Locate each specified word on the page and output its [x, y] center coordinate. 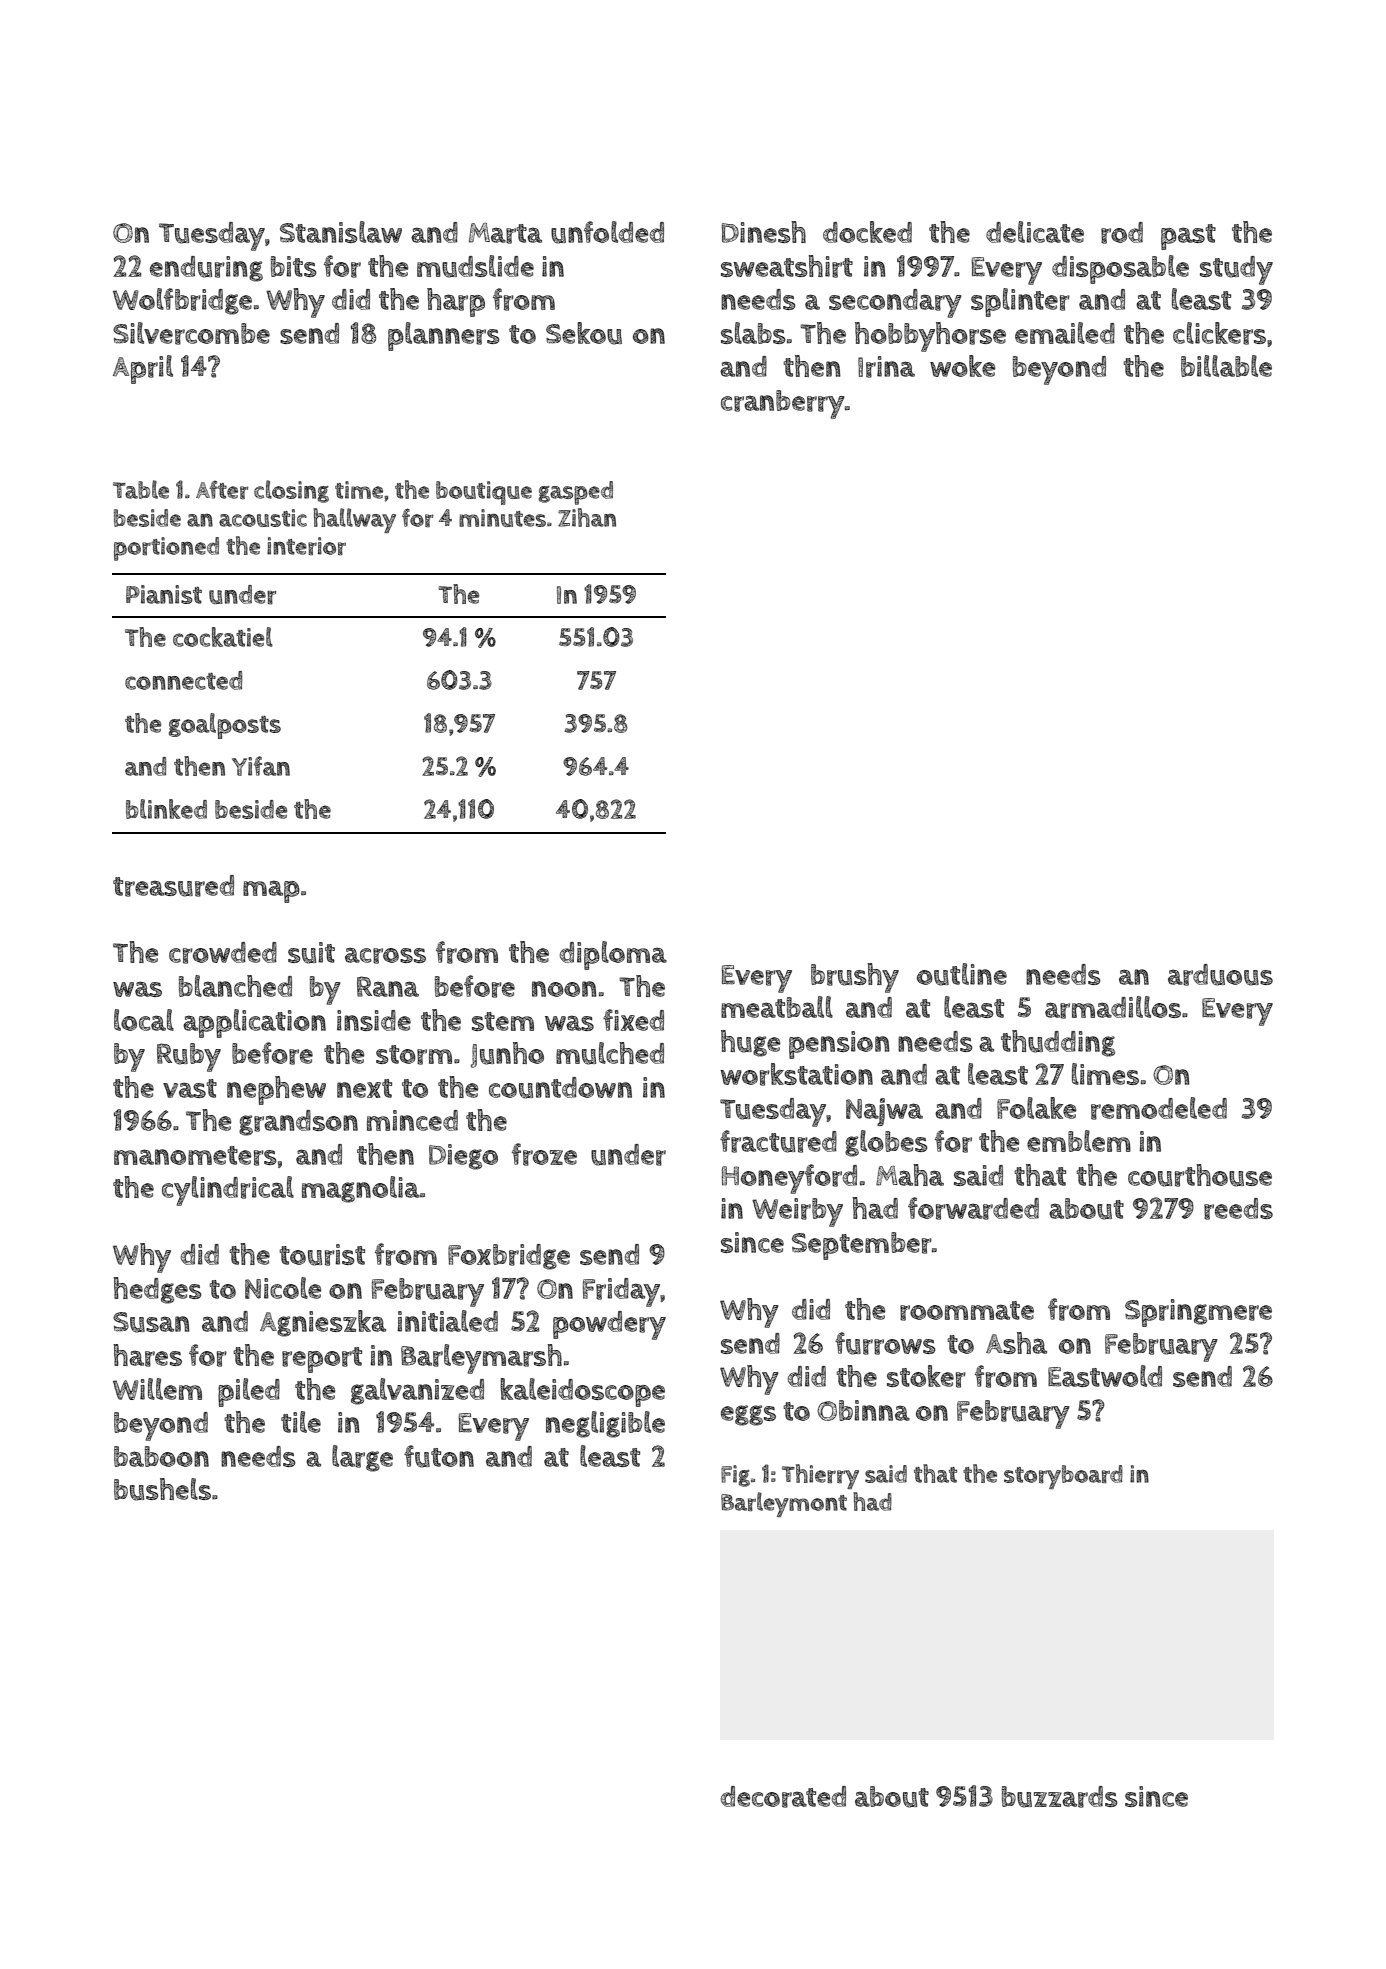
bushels [162, 1489]
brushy [855, 978]
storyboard [1063, 1477]
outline [962, 974]
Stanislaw [341, 232]
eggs [748, 1415]
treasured [173, 886]
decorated [783, 1797]
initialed [447, 1321]
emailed [1065, 333]
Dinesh [764, 232]
